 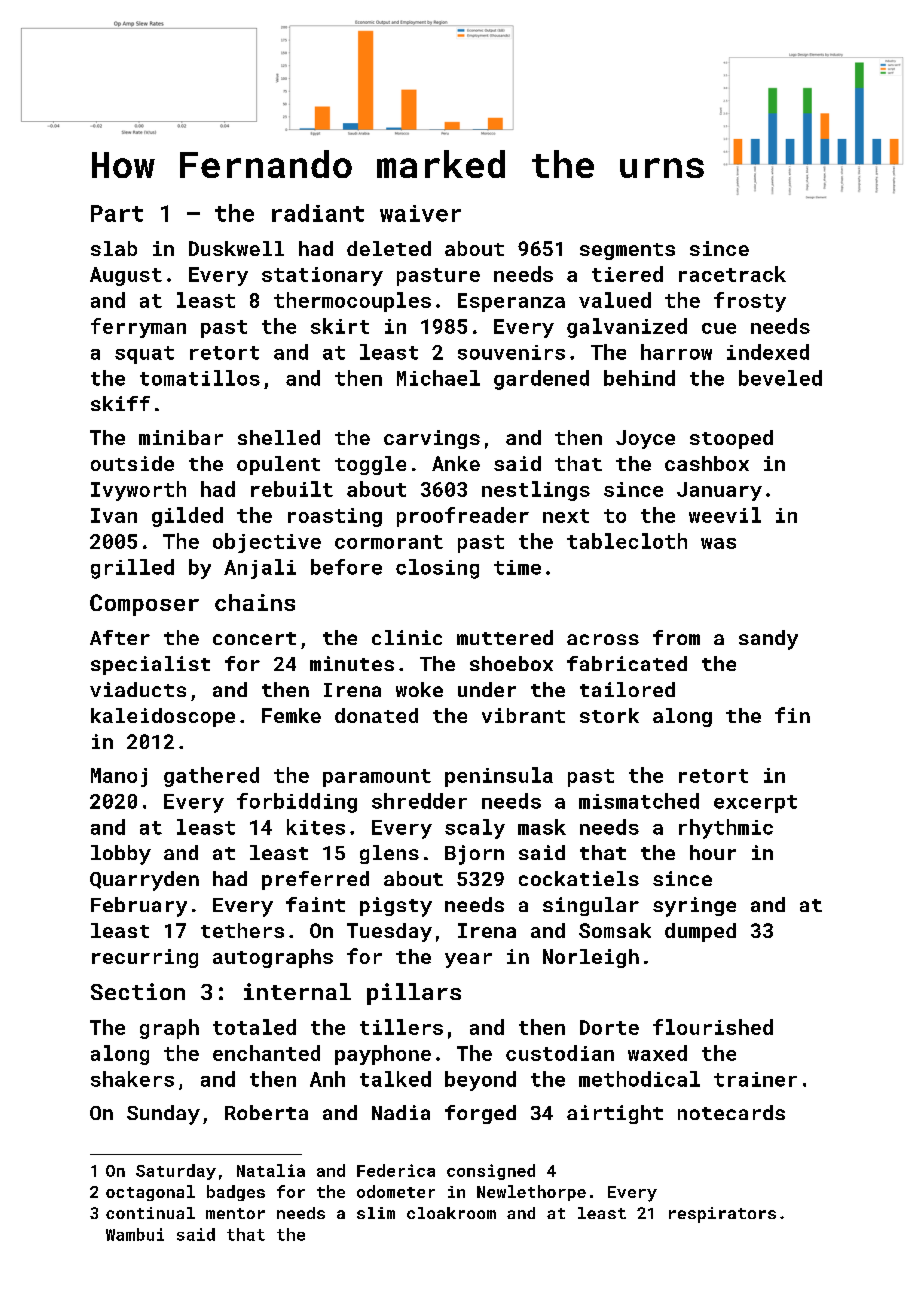 What do you see at coordinates (236, 1193) in the page?
I see `badges` at bounding box center [236, 1193].
